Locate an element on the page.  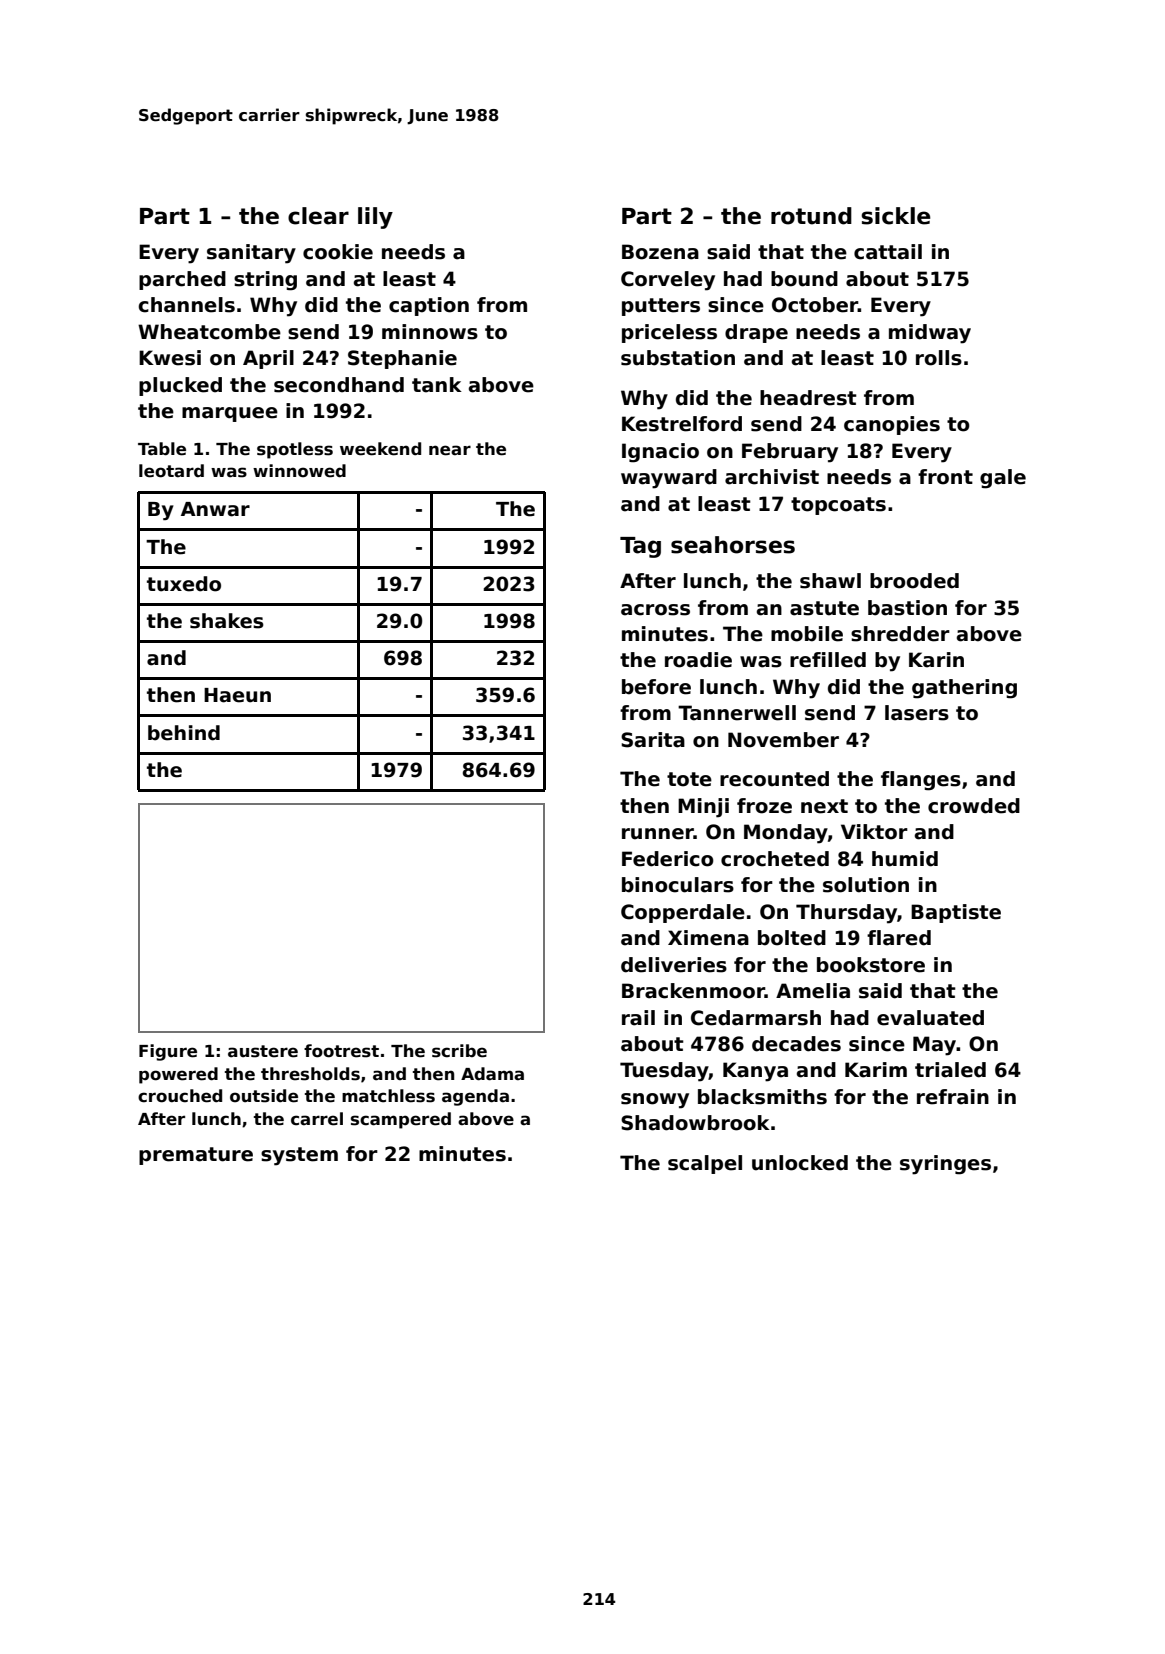
Thursday is located at coordinates (846, 914).
